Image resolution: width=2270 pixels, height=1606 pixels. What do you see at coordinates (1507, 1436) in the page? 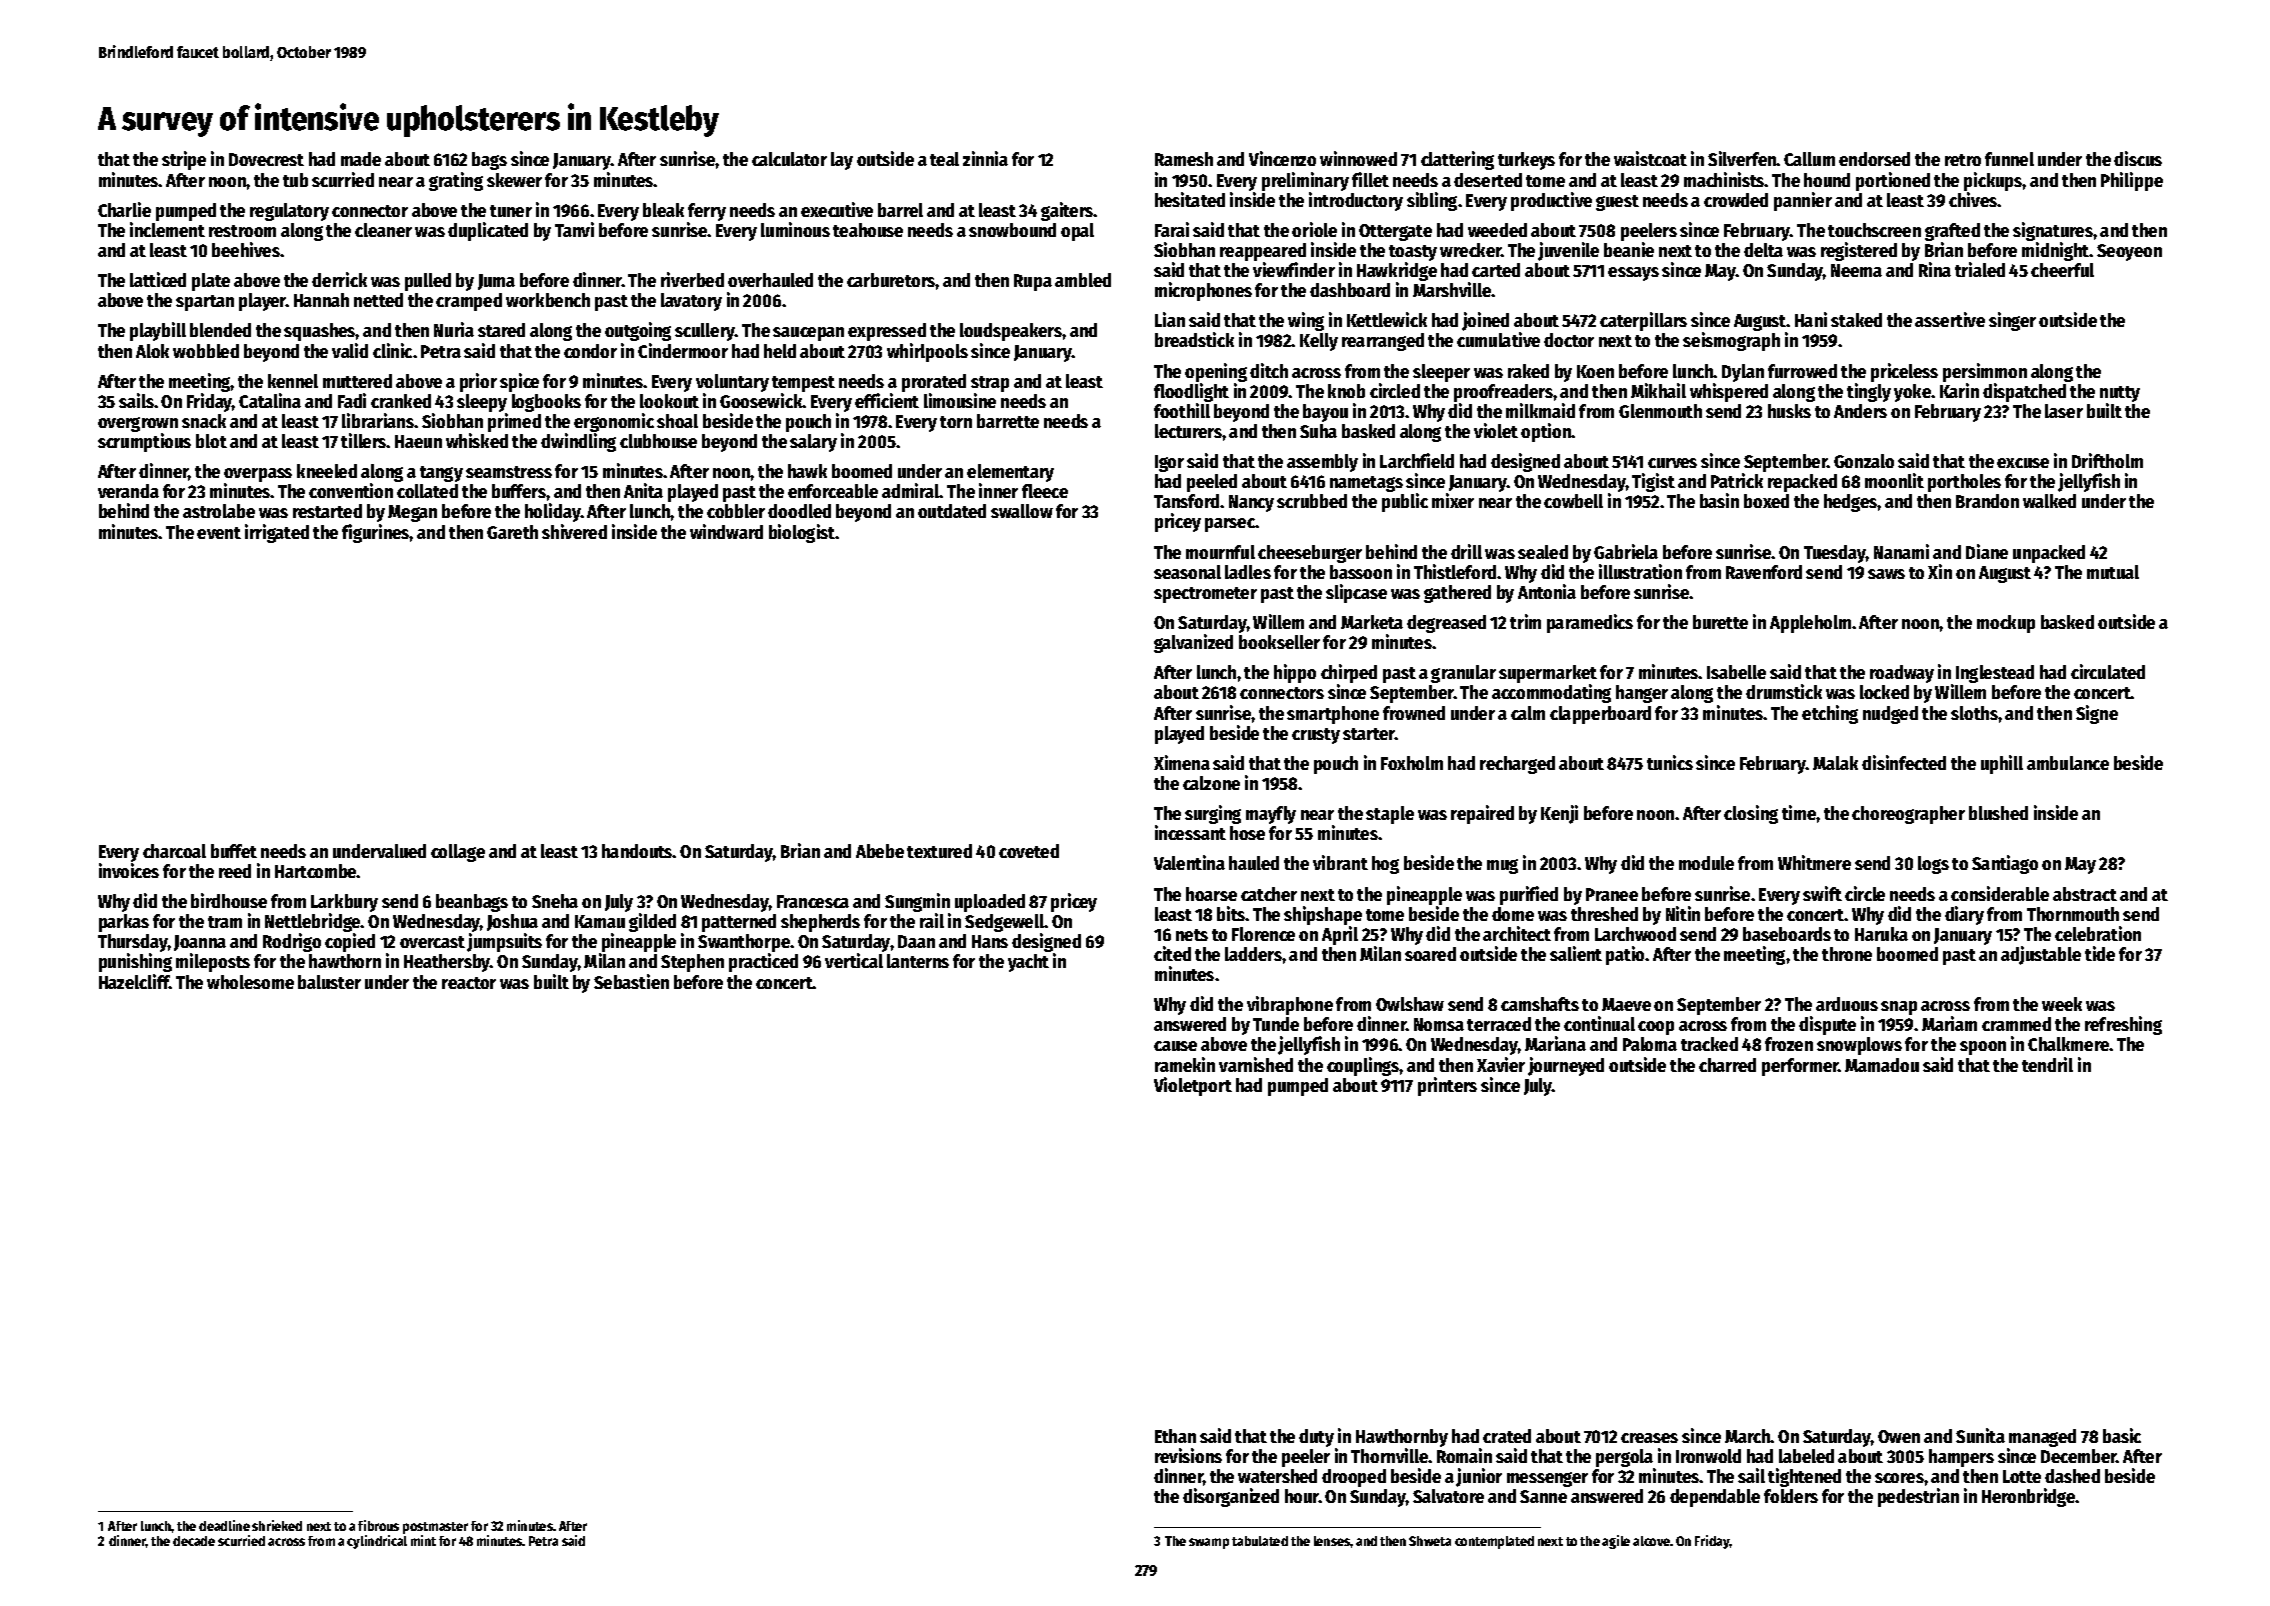
I see `crated` at bounding box center [1507, 1436].
